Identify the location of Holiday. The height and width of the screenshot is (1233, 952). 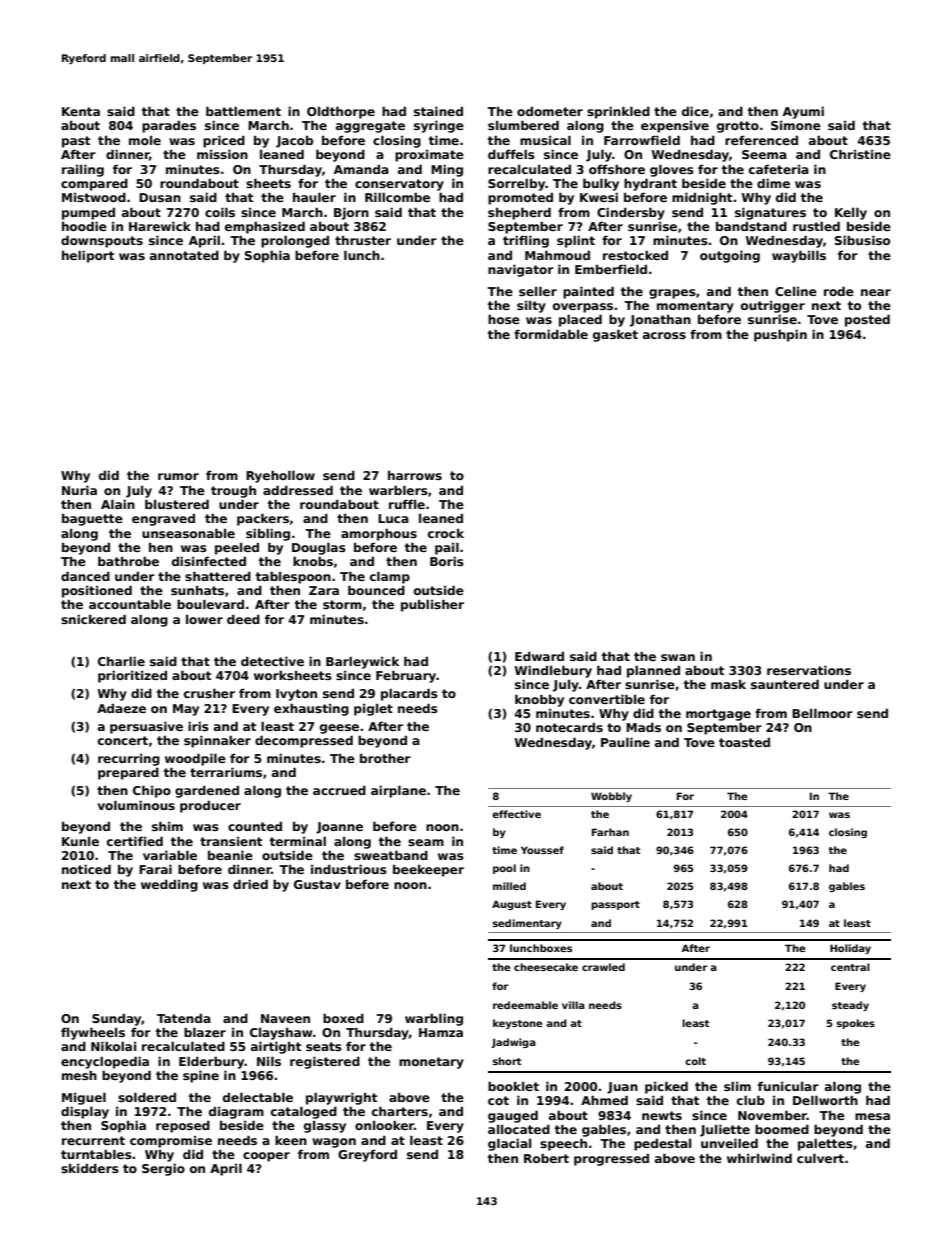
(850, 949).
